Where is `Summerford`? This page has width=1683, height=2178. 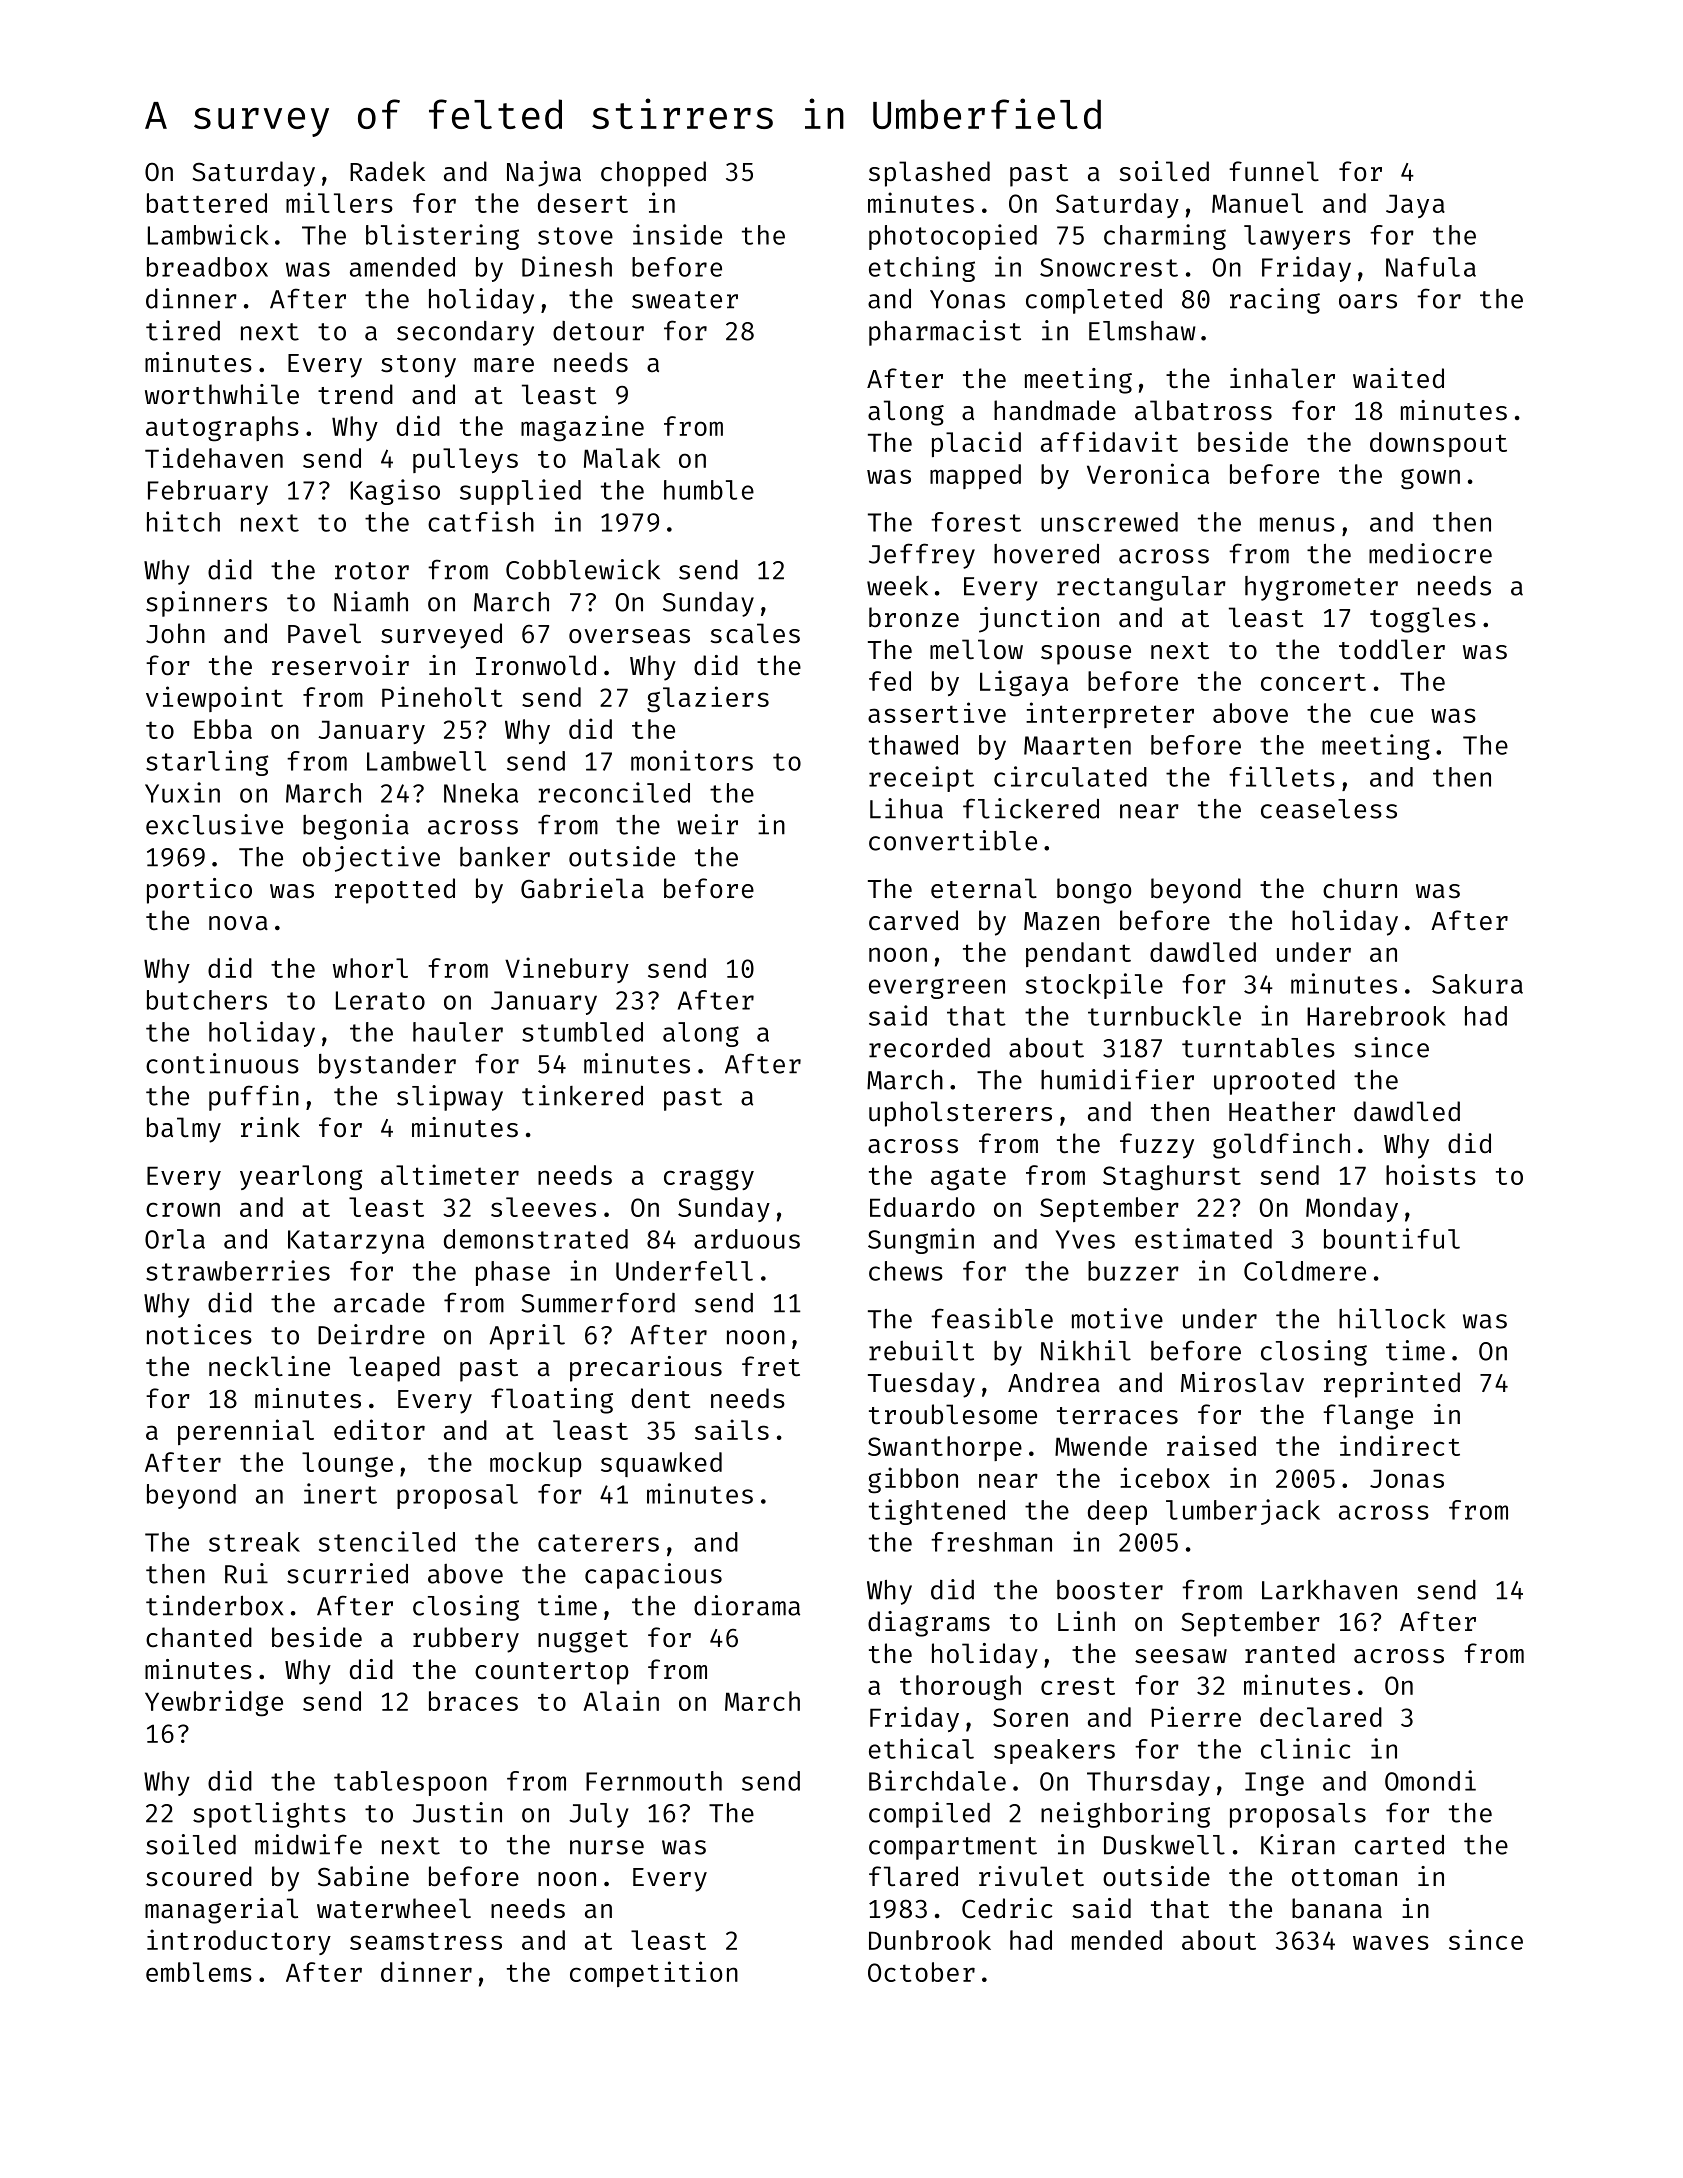
Summerford is located at coordinates (598, 1302).
